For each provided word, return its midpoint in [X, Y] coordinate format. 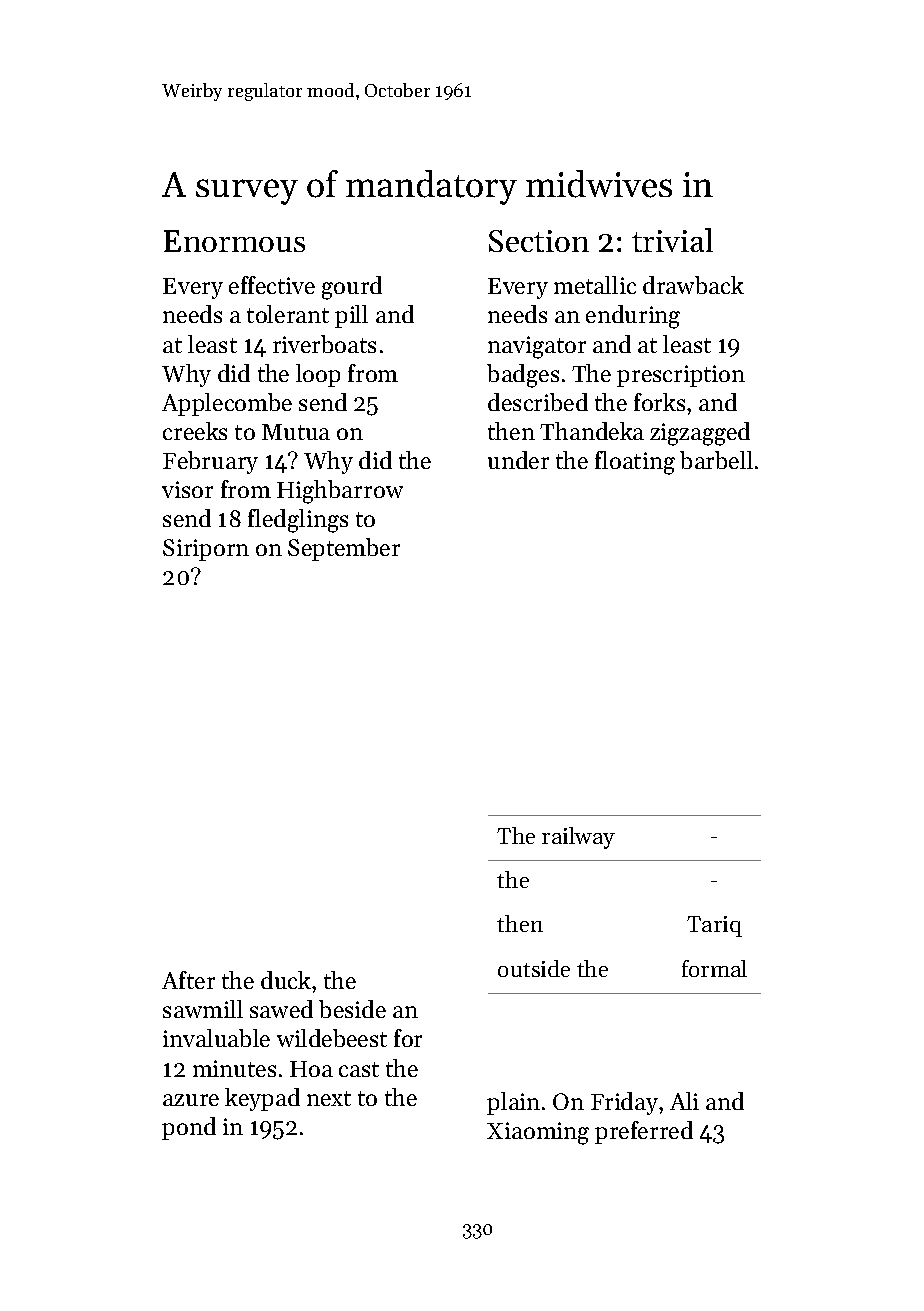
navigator [537, 347]
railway [578, 838]
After [188, 980]
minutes [234, 1068]
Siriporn [206, 550]
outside [534, 968]
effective [272, 285]
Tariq [714, 926]
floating [635, 463]
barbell [716, 460]
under [518, 460]
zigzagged [700, 434]
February [210, 462]
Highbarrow [340, 492]
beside [352, 1009]
